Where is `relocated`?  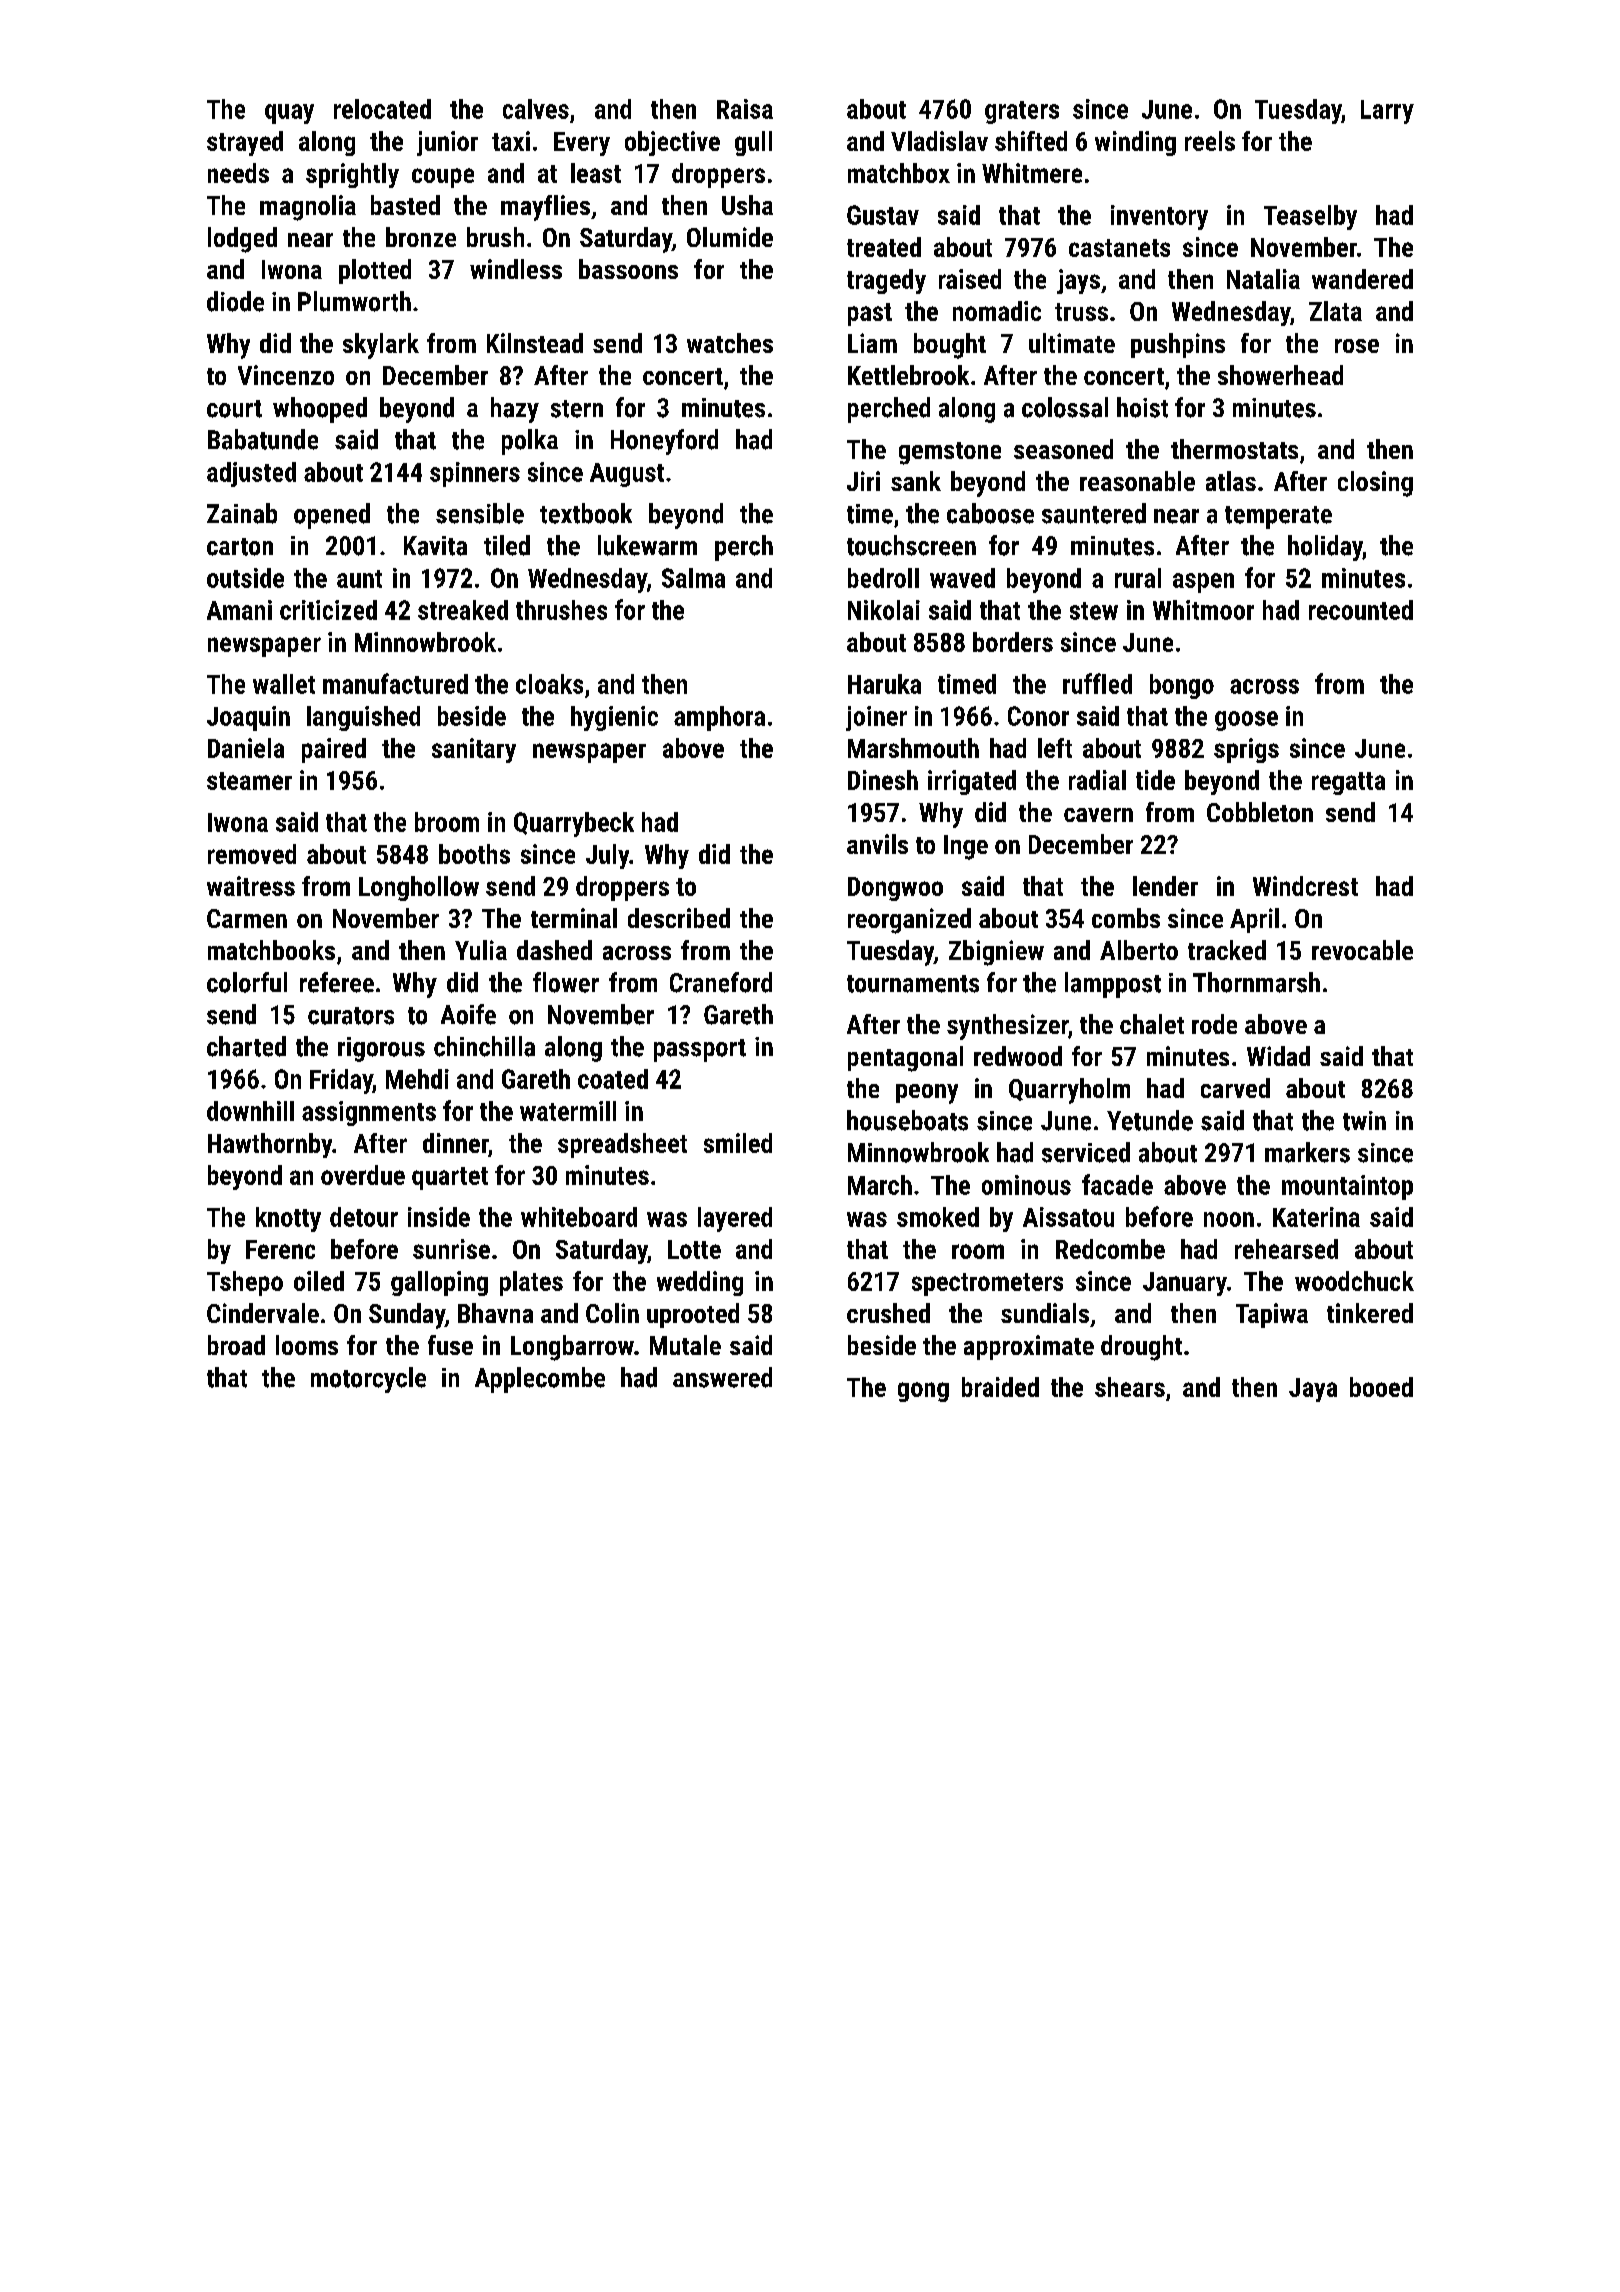
relocated is located at coordinates (382, 109).
